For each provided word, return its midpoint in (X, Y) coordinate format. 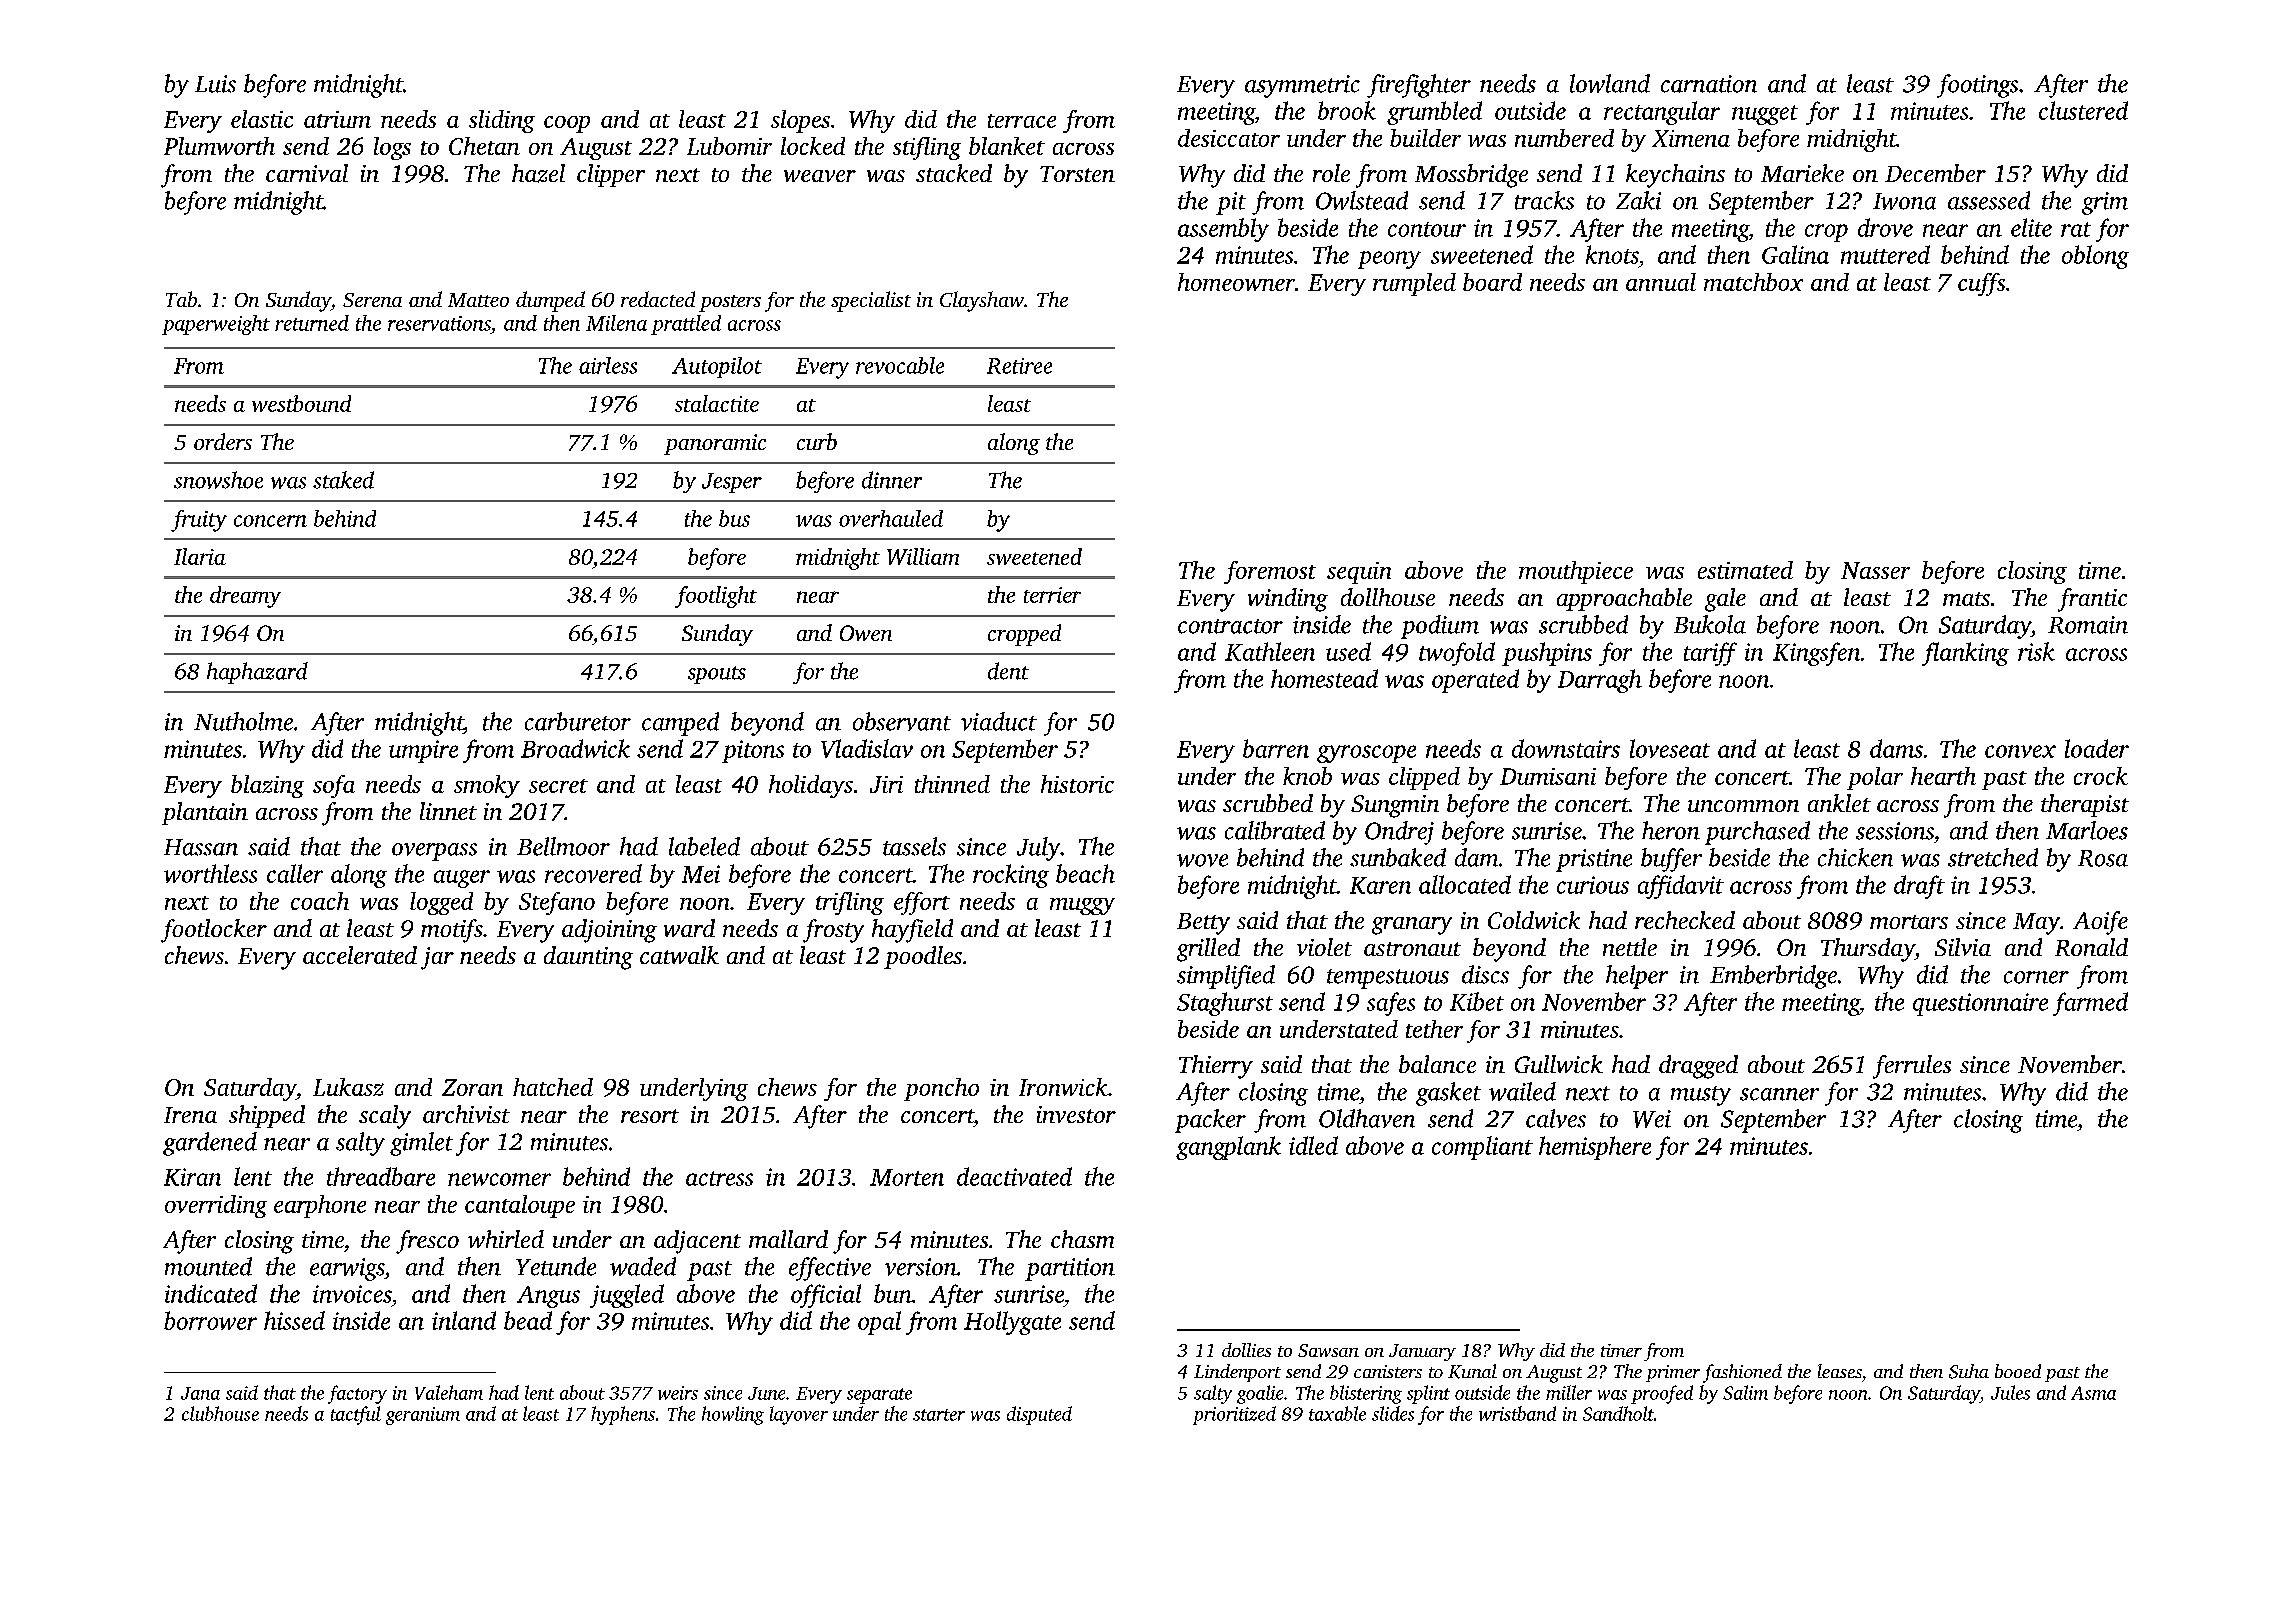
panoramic (715, 444)
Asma (2093, 1393)
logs (392, 148)
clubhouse (220, 1413)
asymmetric (1302, 86)
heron (1671, 830)
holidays (811, 786)
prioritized (1234, 1415)
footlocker (214, 931)
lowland (1610, 83)
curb (817, 441)
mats (1966, 599)
